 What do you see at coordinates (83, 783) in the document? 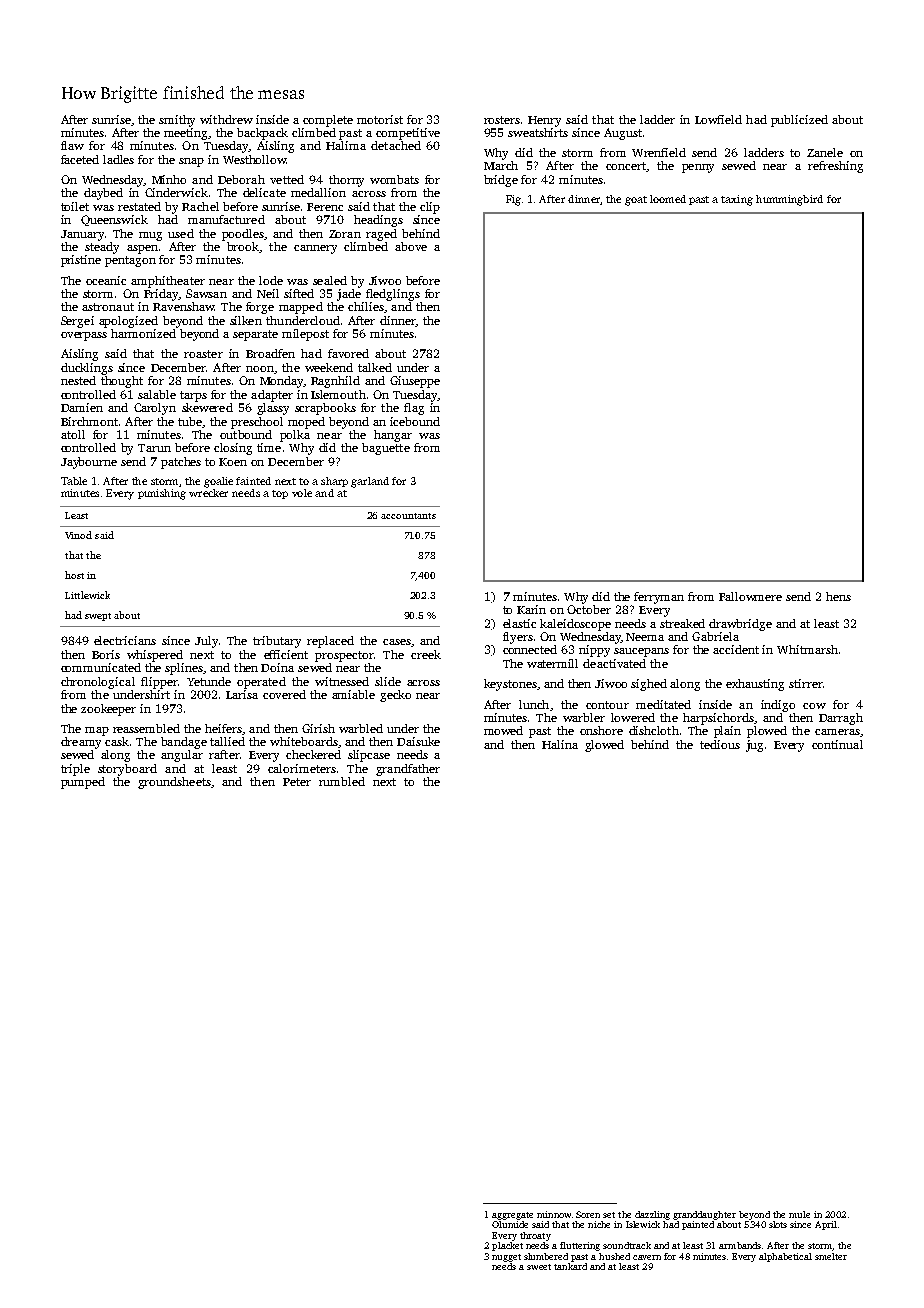
I see `pumped` at bounding box center [83, 783].
